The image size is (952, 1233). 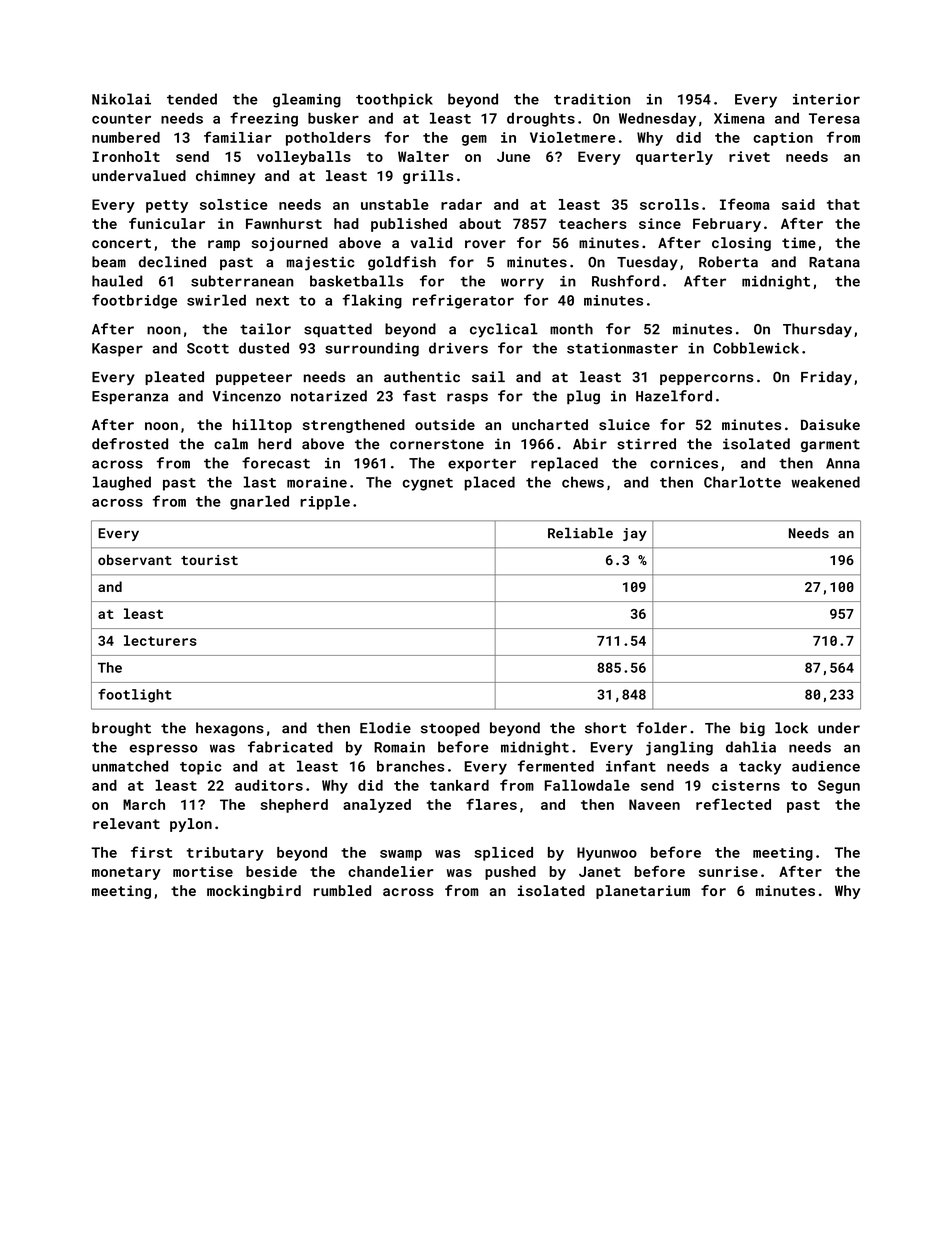 What do you see at coordinates (791, 728) in the screenshot?
I see `lock` at bounding box center [791, 728].
